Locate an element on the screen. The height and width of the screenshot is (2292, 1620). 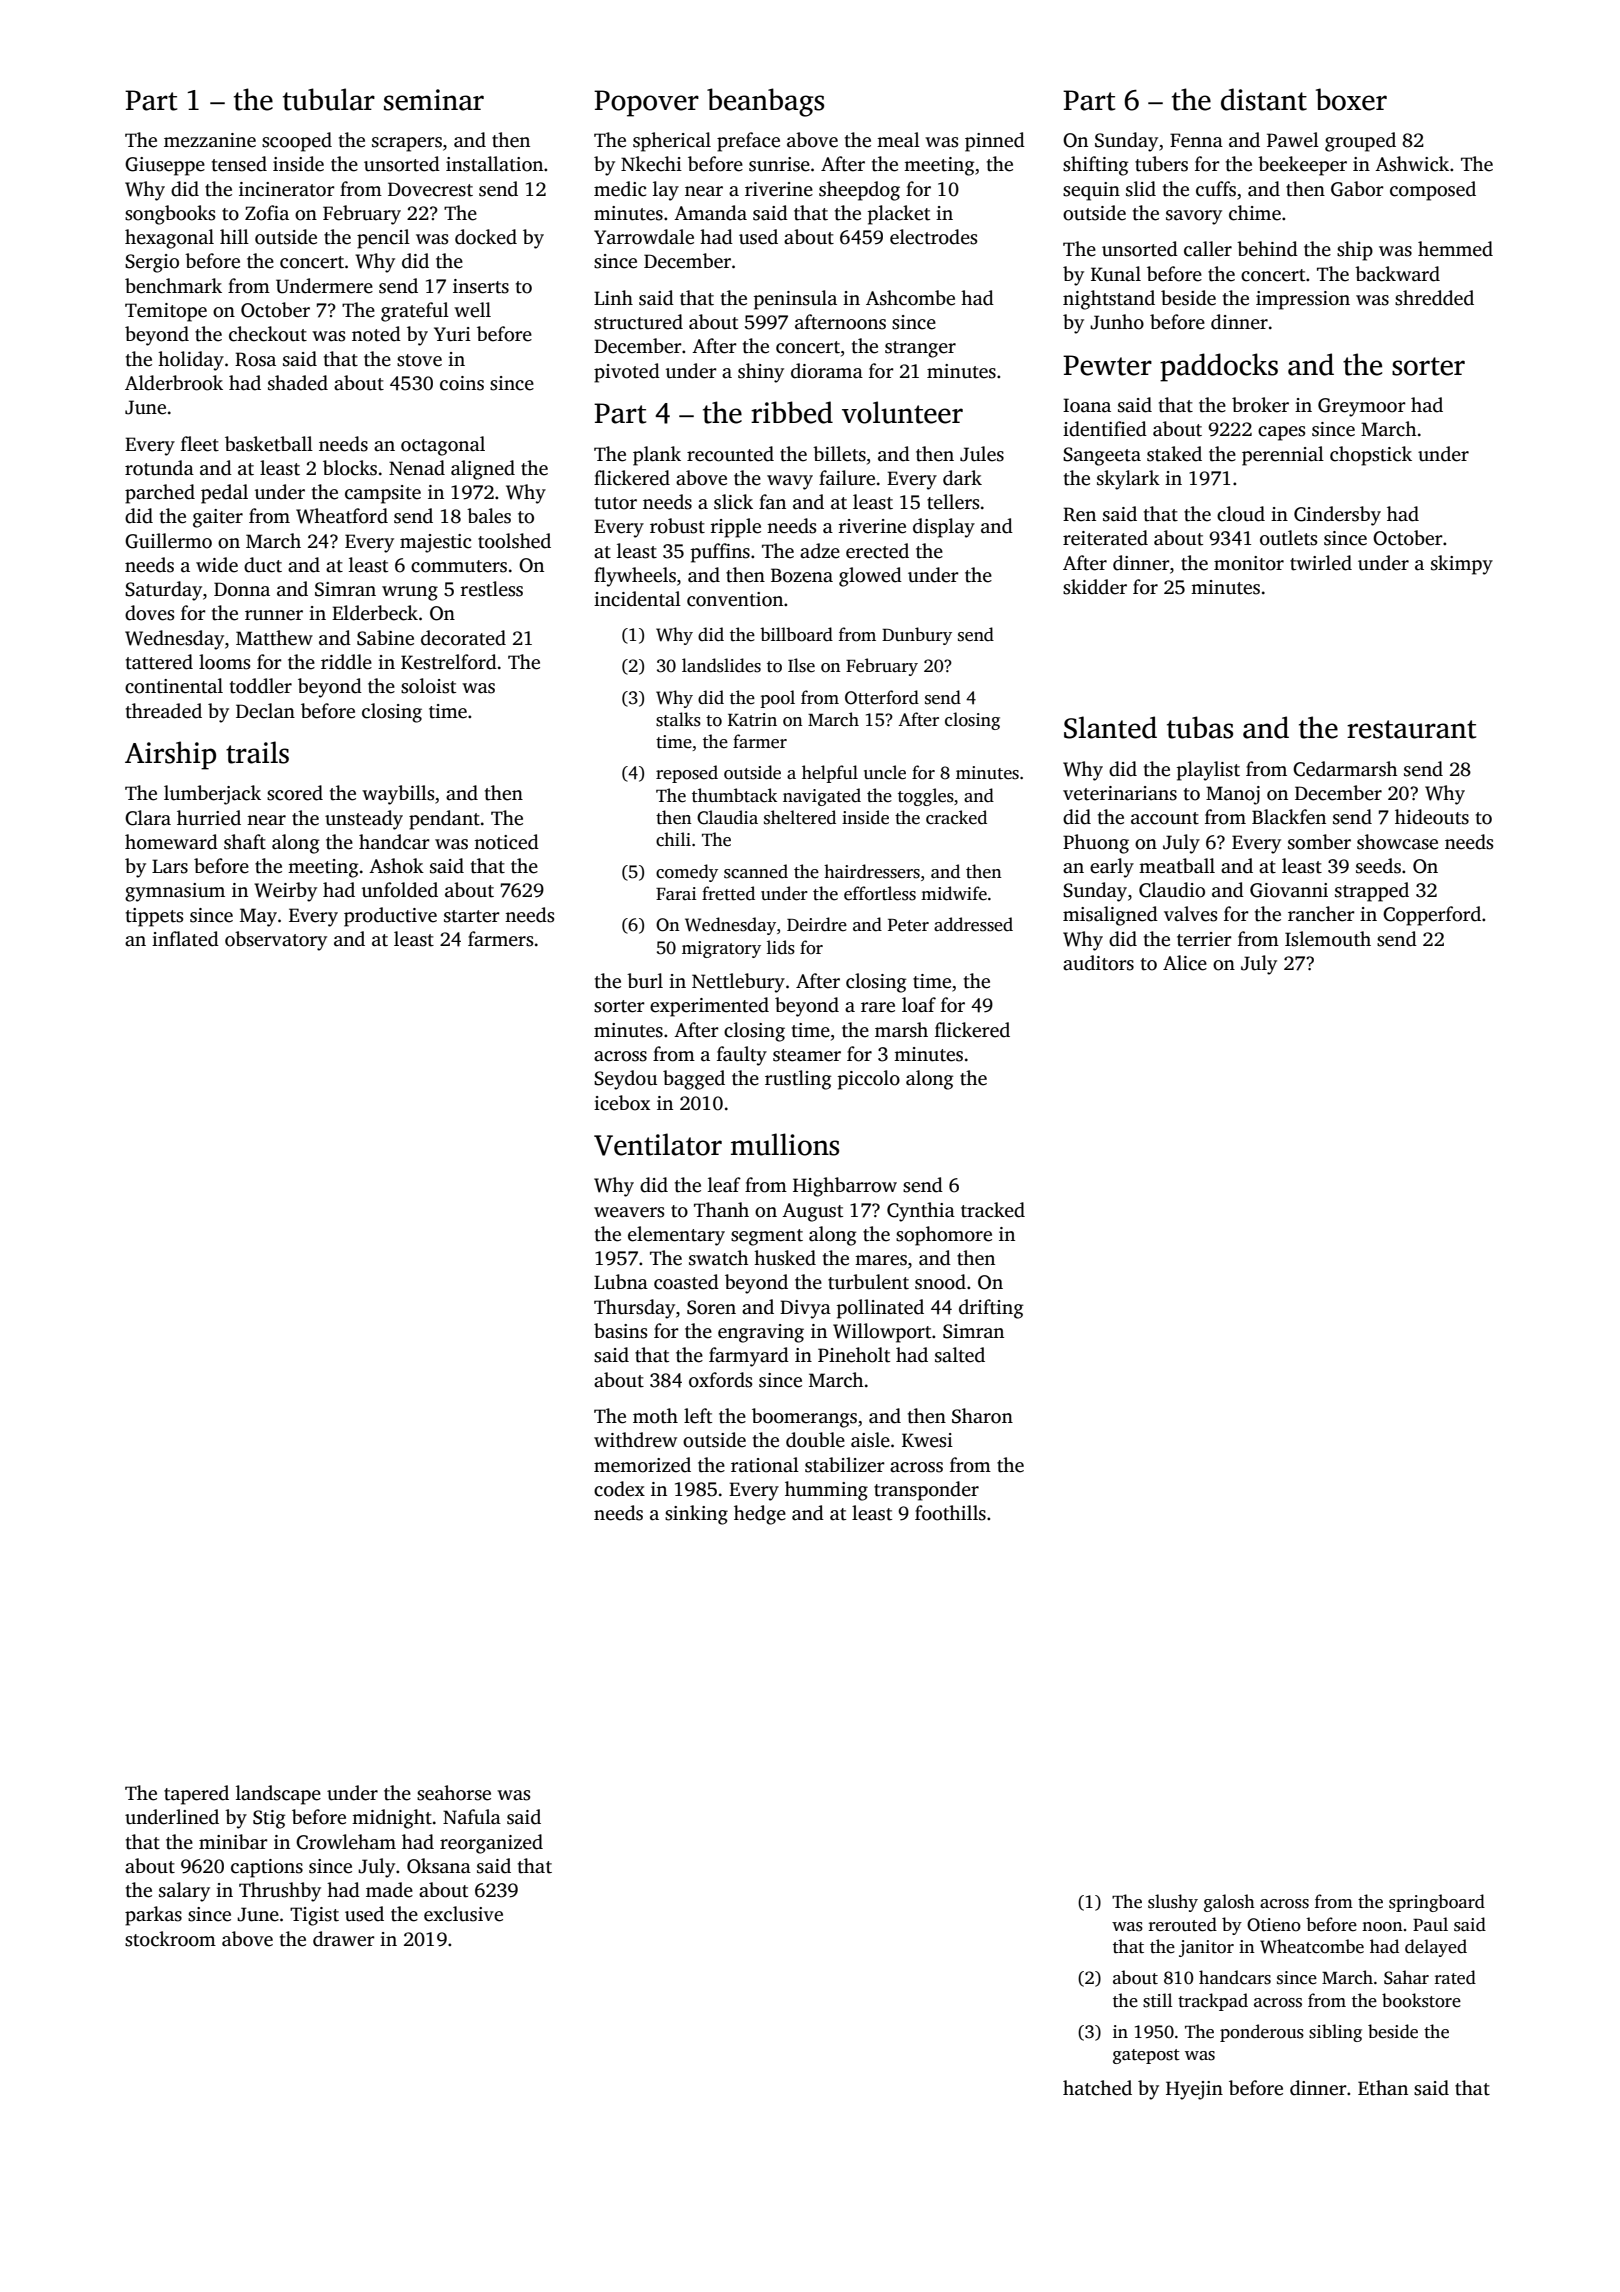
basins is located at coordinates (620, 1331).
